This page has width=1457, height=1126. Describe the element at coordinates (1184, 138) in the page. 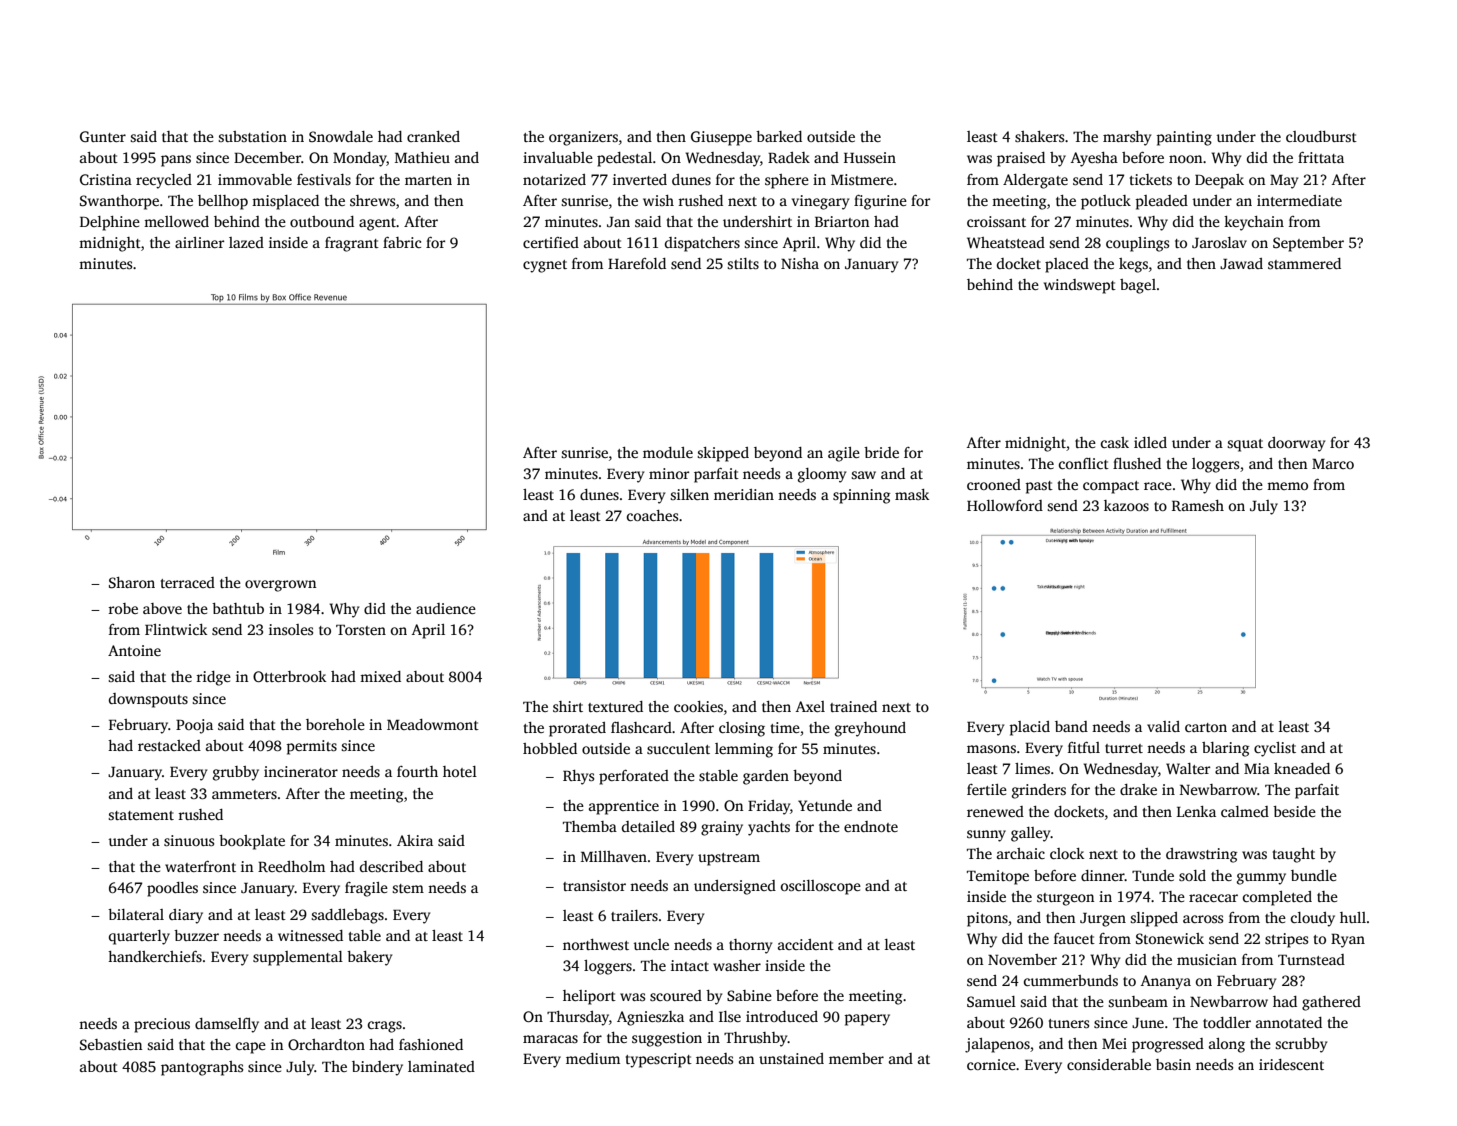

I see `painting` at that location.
